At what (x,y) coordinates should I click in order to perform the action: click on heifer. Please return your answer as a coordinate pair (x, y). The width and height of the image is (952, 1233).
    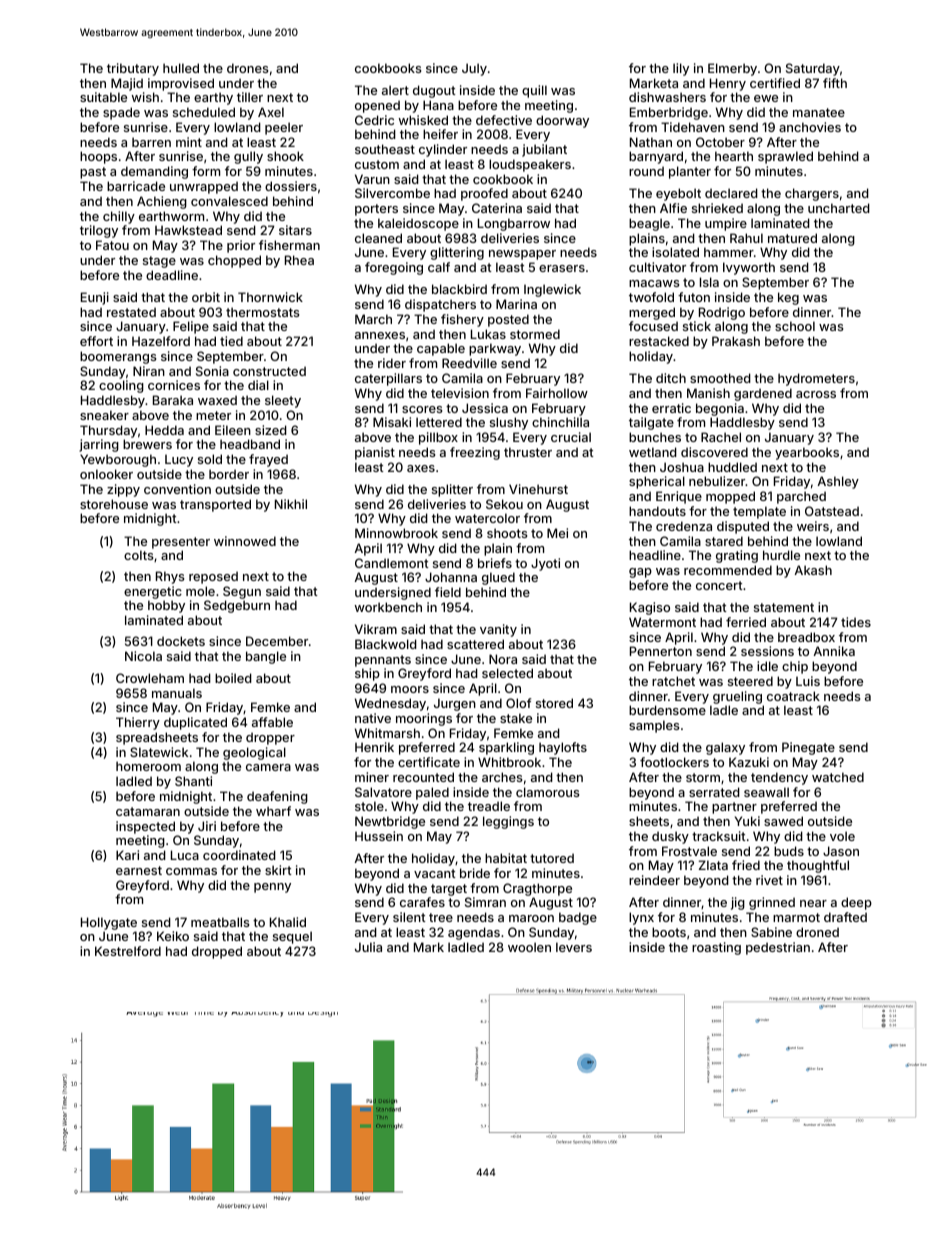
    Looking at the image, I should click on (440, 134).
